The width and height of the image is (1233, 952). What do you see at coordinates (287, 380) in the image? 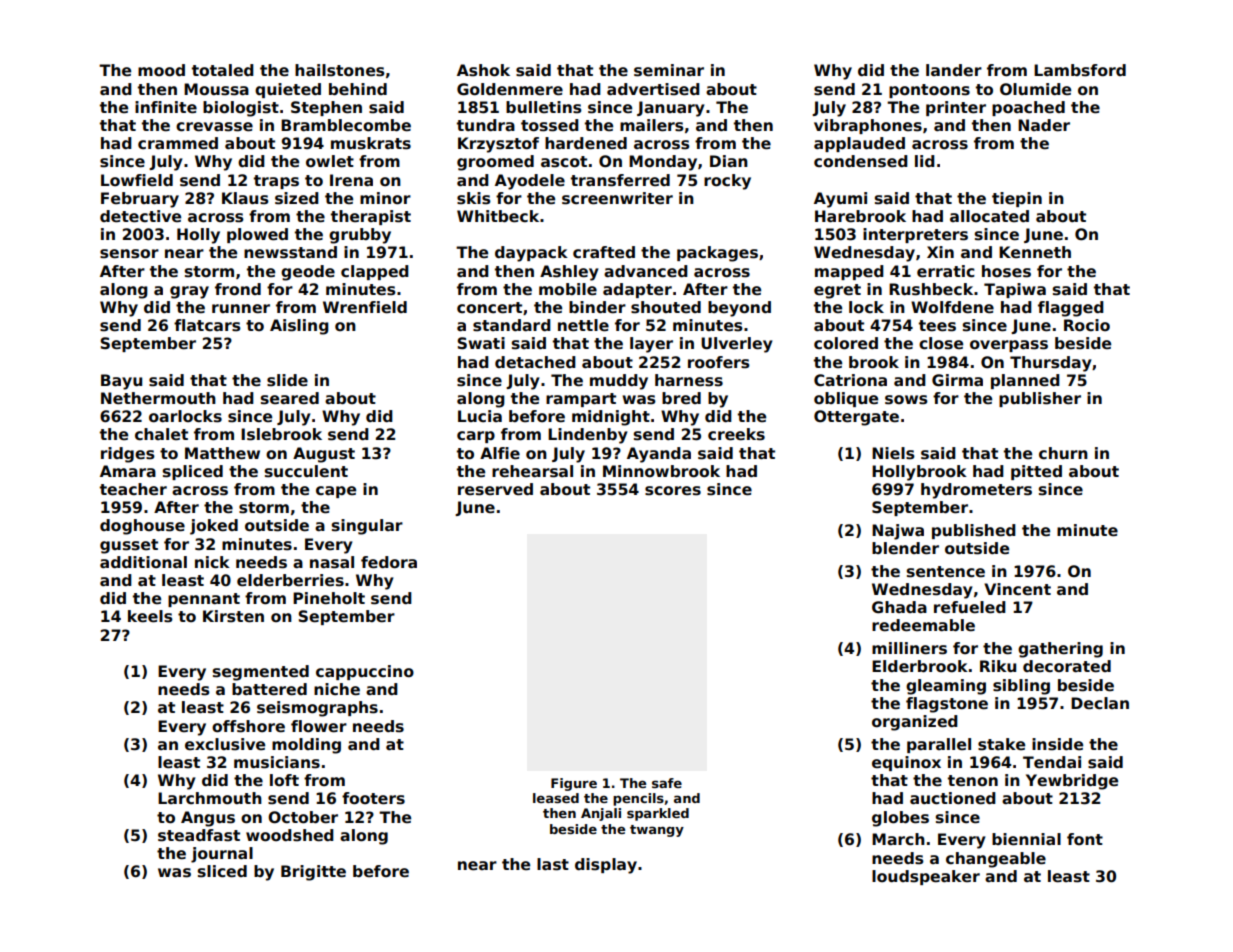
I see `slide` at bounding box center [287, 380].
